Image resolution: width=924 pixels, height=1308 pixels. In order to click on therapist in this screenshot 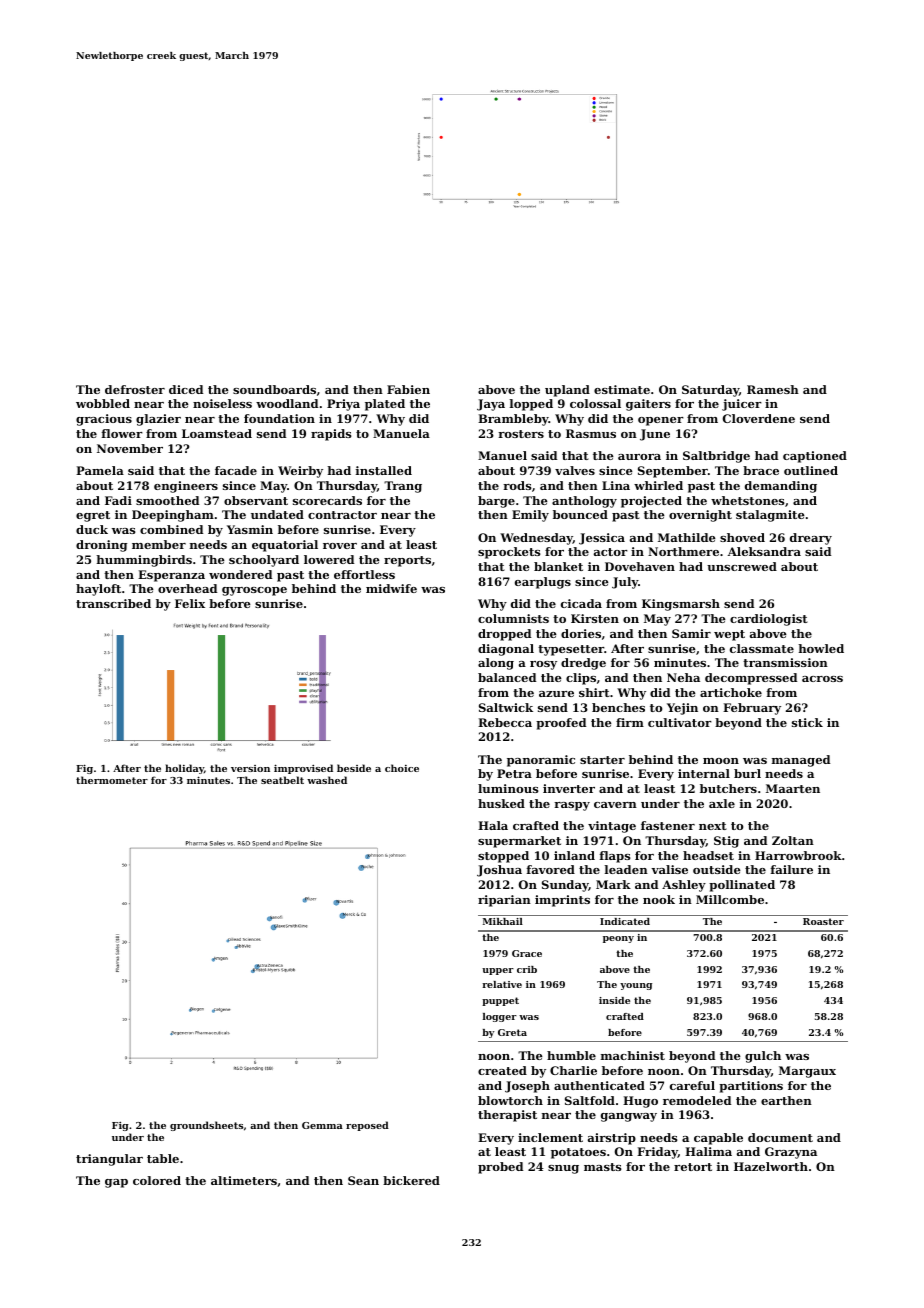, I will do `click(507, 1116)`.
